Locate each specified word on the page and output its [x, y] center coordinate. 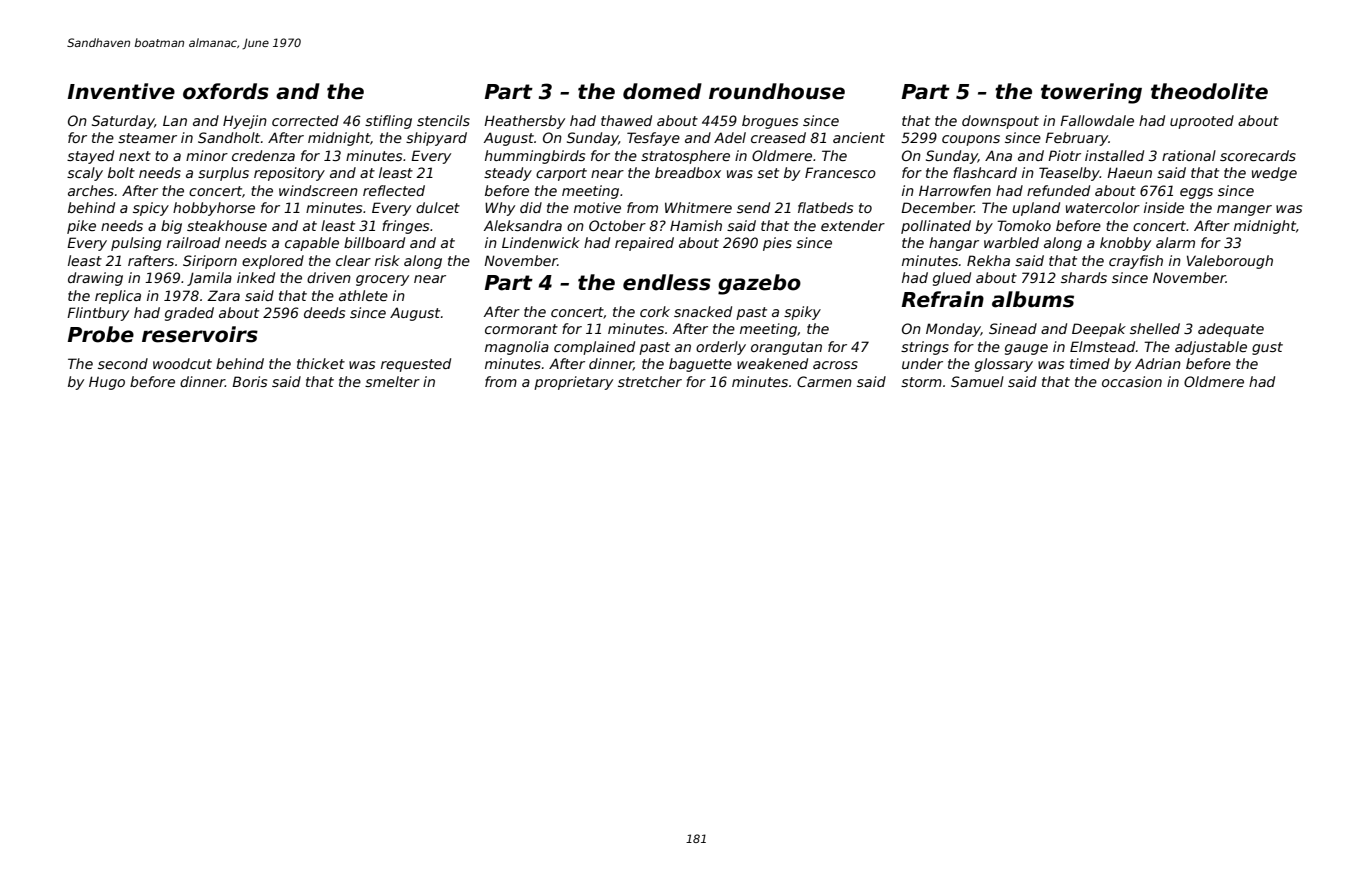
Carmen [824, 381]
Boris [249, 381]
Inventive [121, 91]
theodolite [1209, 91]
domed [662, 91]
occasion [1132, 381]
